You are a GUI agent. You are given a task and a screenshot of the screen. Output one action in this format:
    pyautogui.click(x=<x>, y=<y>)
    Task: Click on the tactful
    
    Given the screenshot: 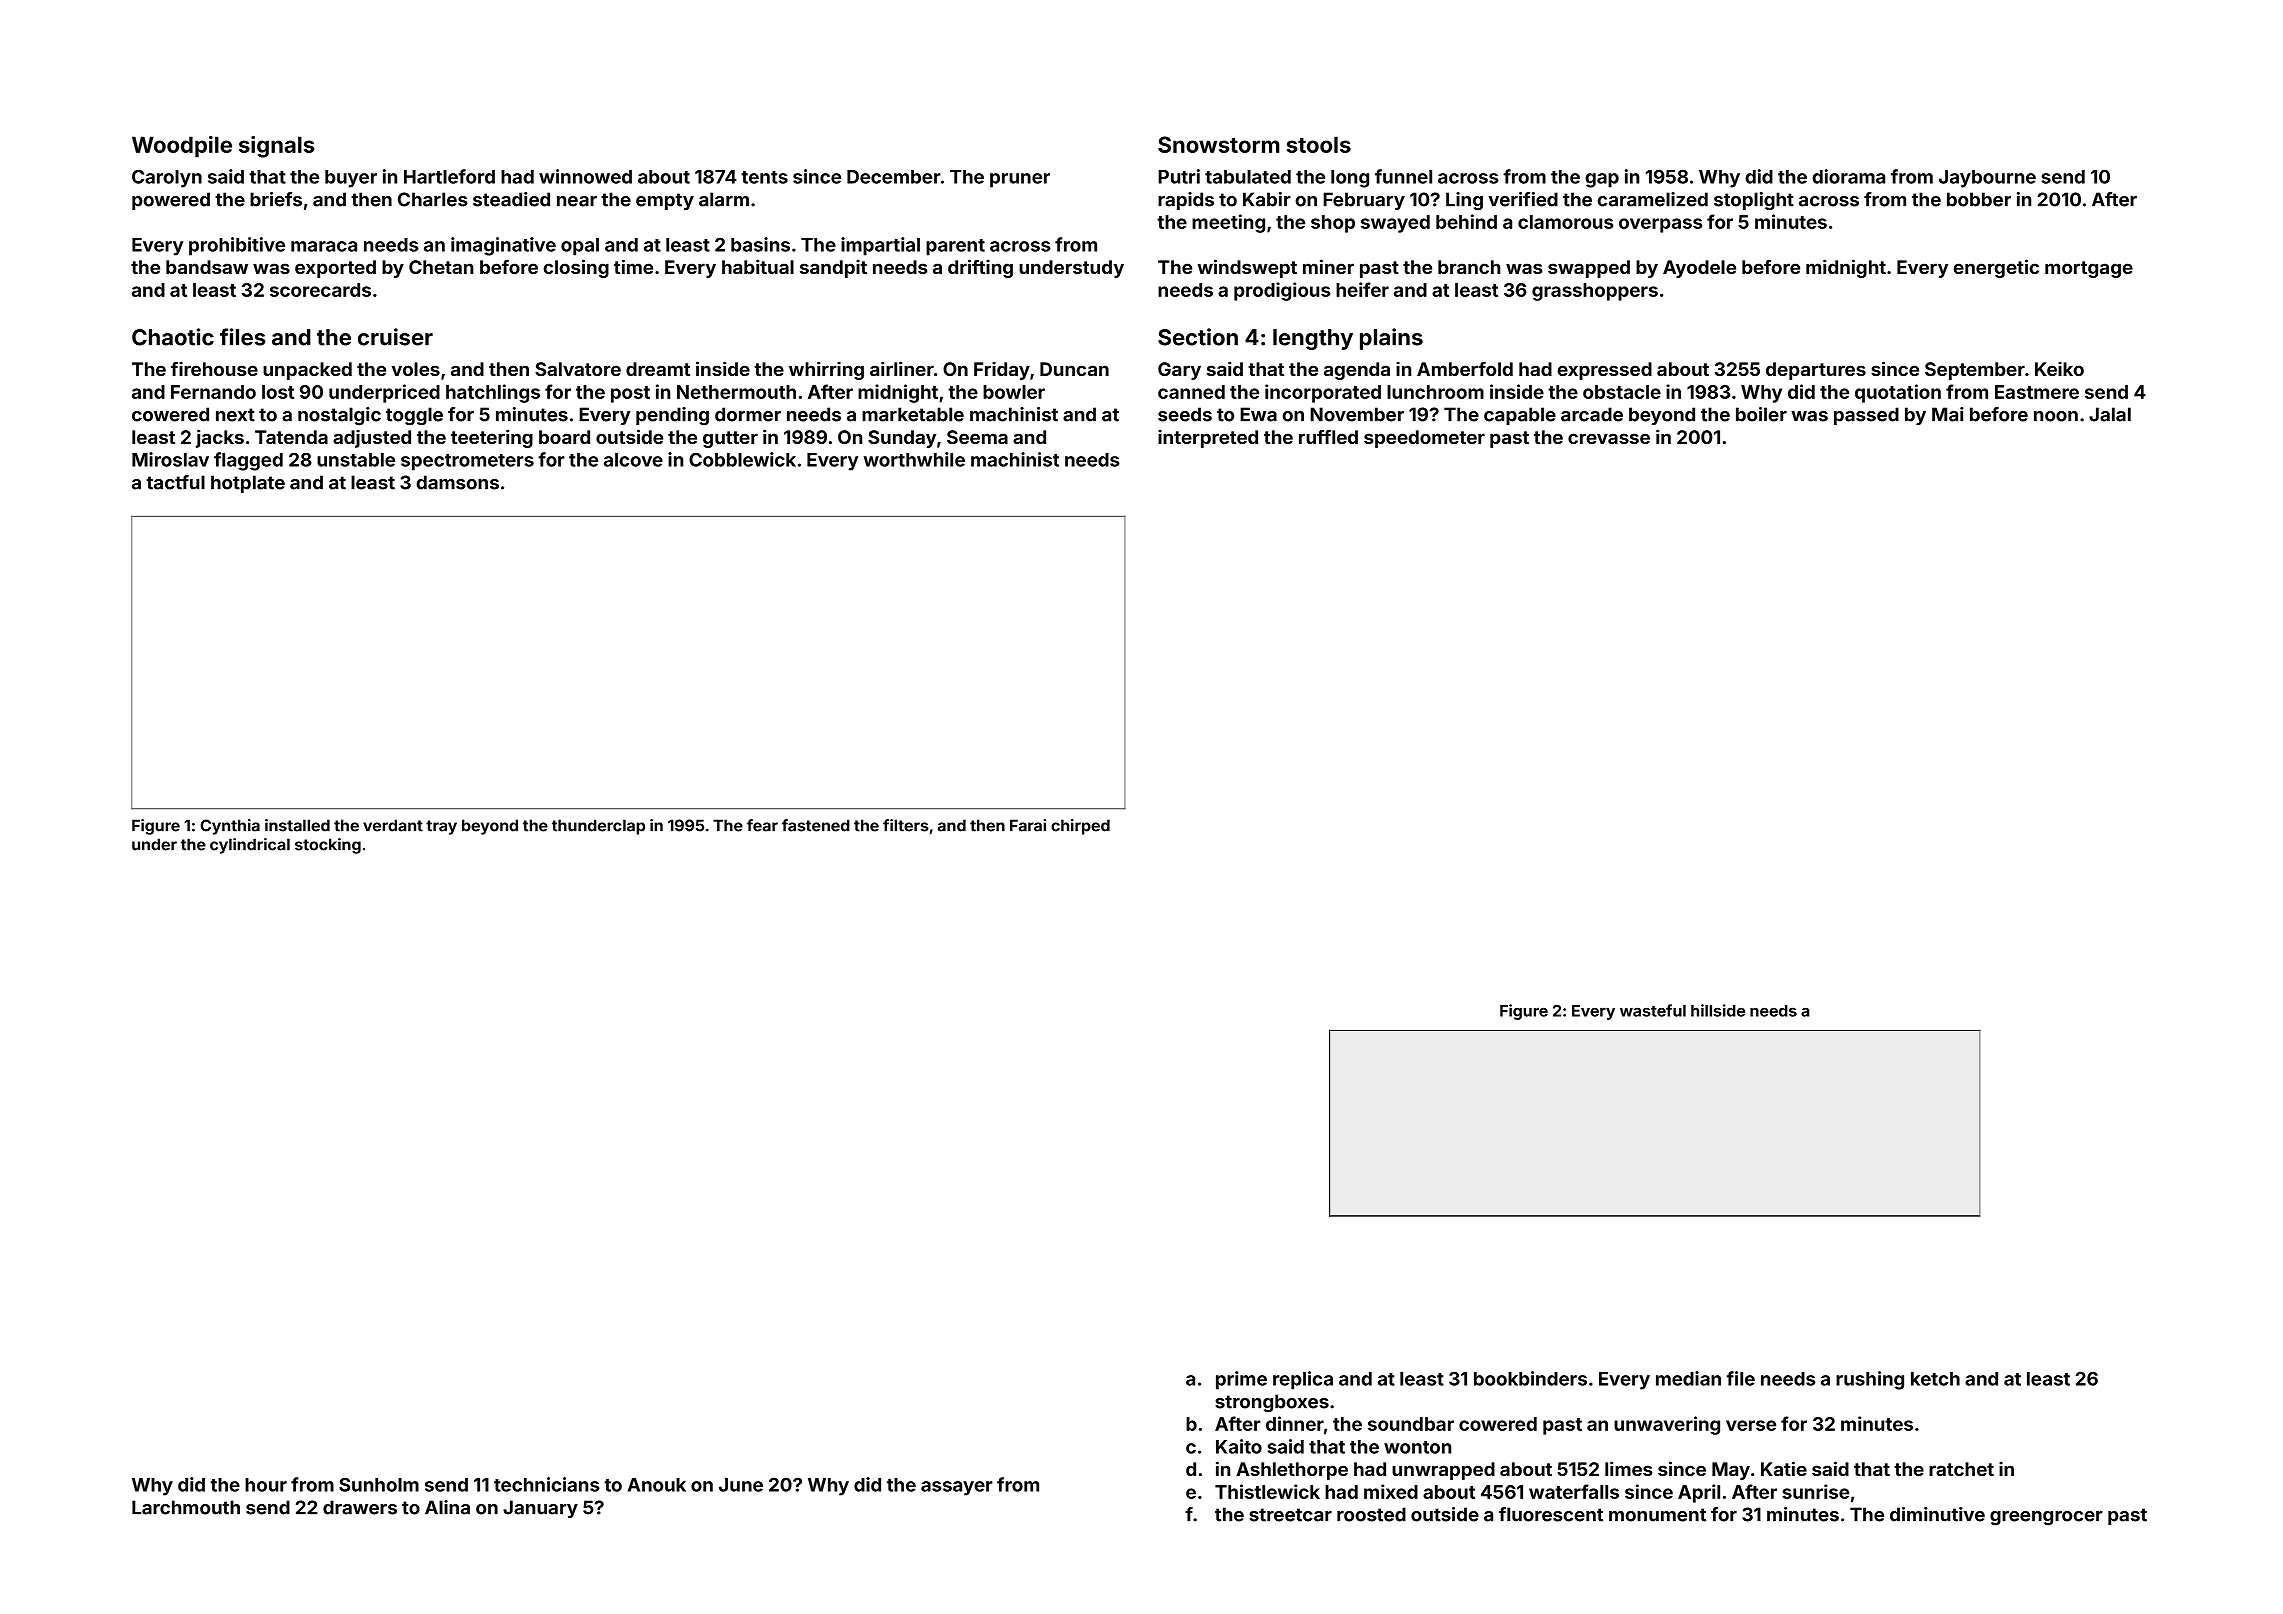 What is the action you would take?
    pyautogui.click(x=175, y=482)
